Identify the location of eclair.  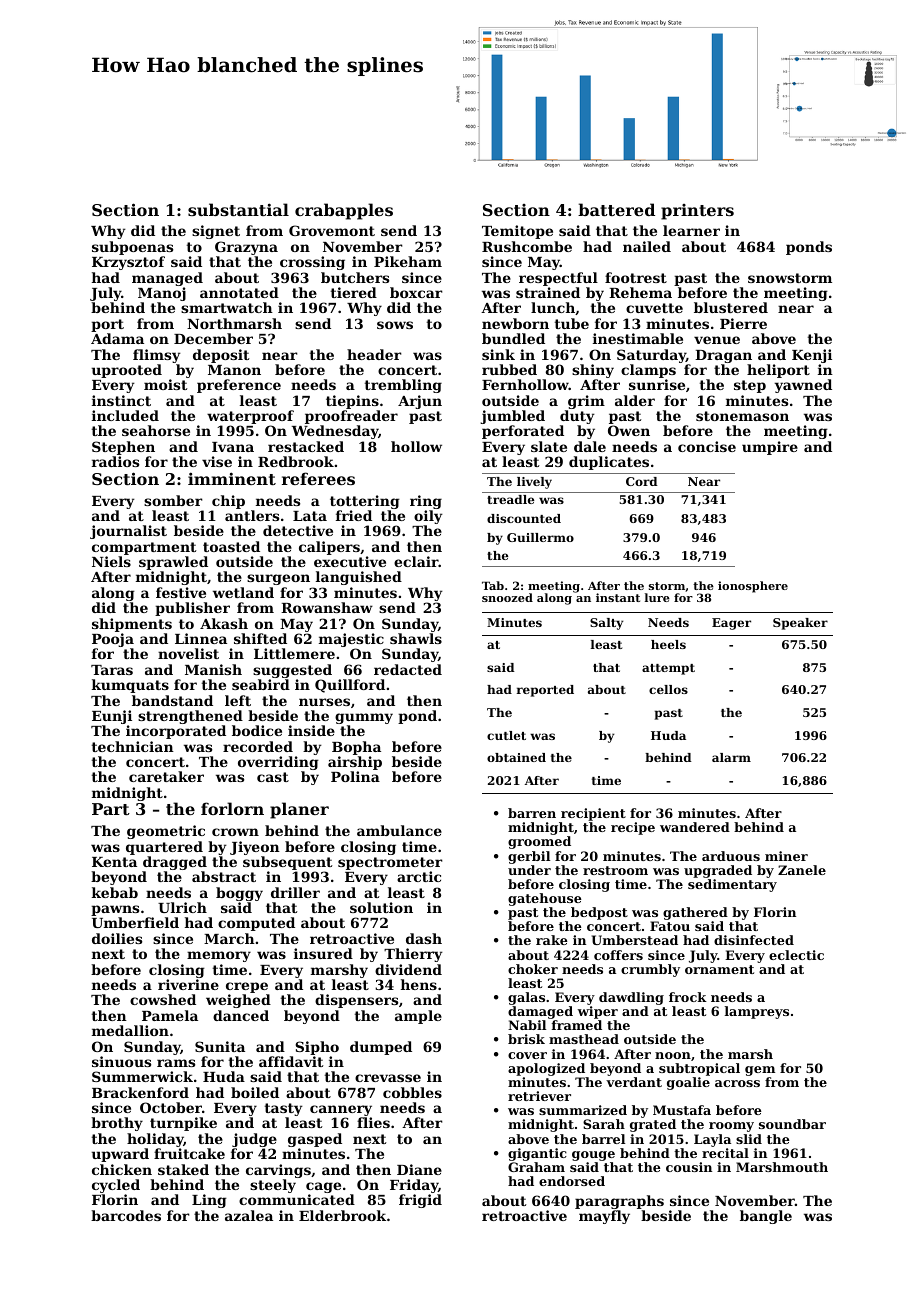
(416, 561).
